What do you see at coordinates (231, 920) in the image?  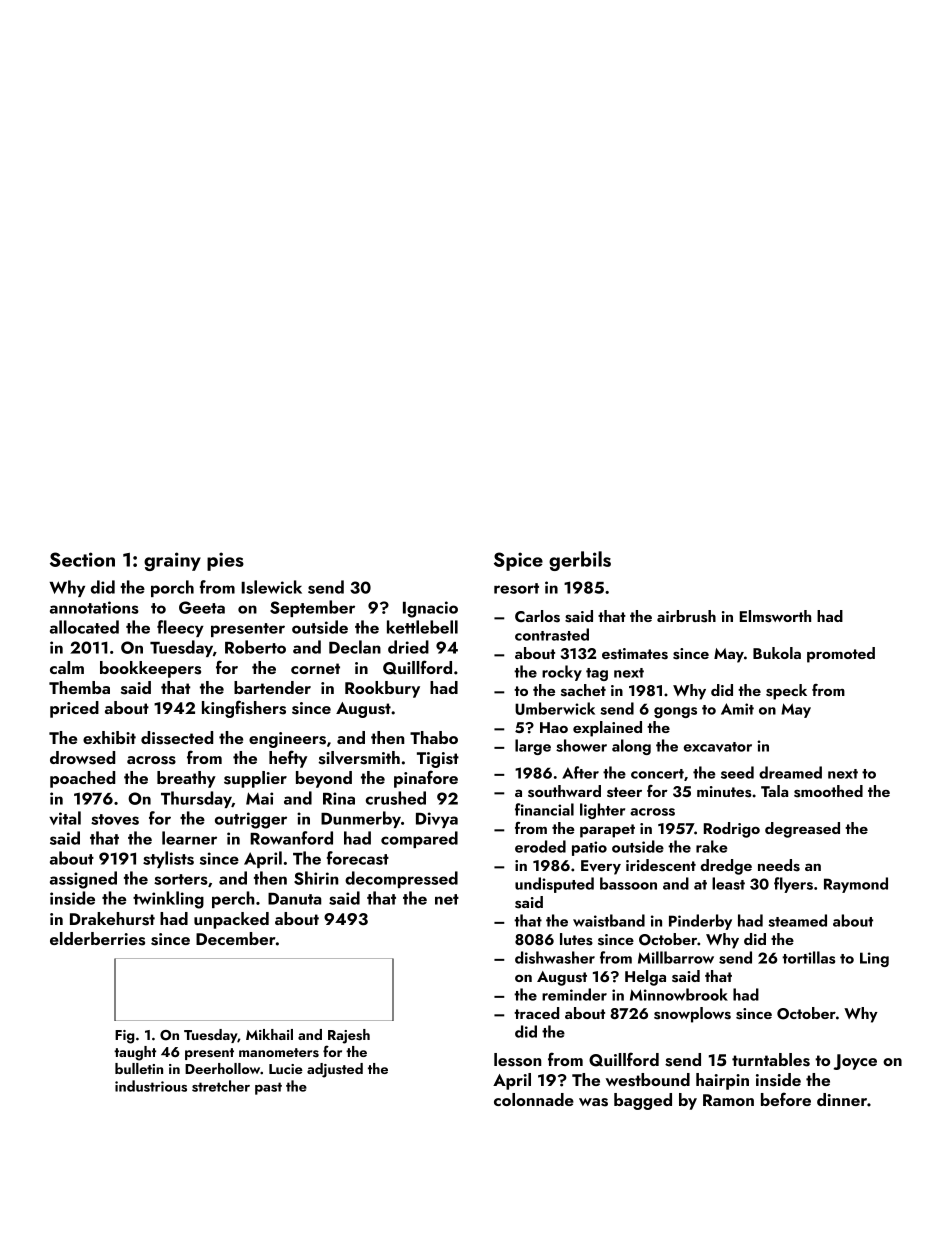 I see `unpacked` at bounding box center [231, 920].
